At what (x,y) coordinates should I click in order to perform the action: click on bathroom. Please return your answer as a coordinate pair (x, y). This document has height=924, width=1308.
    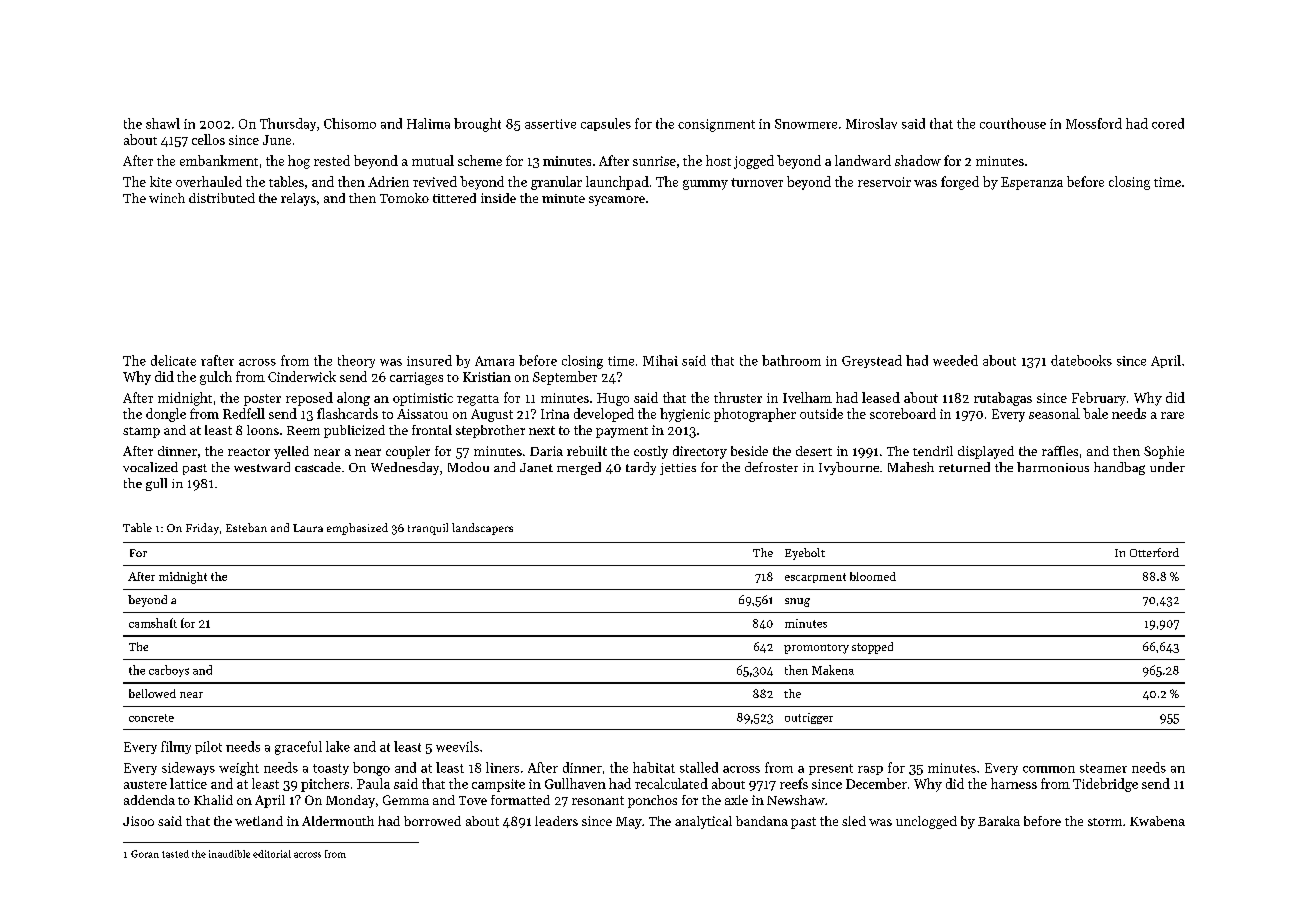
    Looking at the image, I should click on (791, 360).
